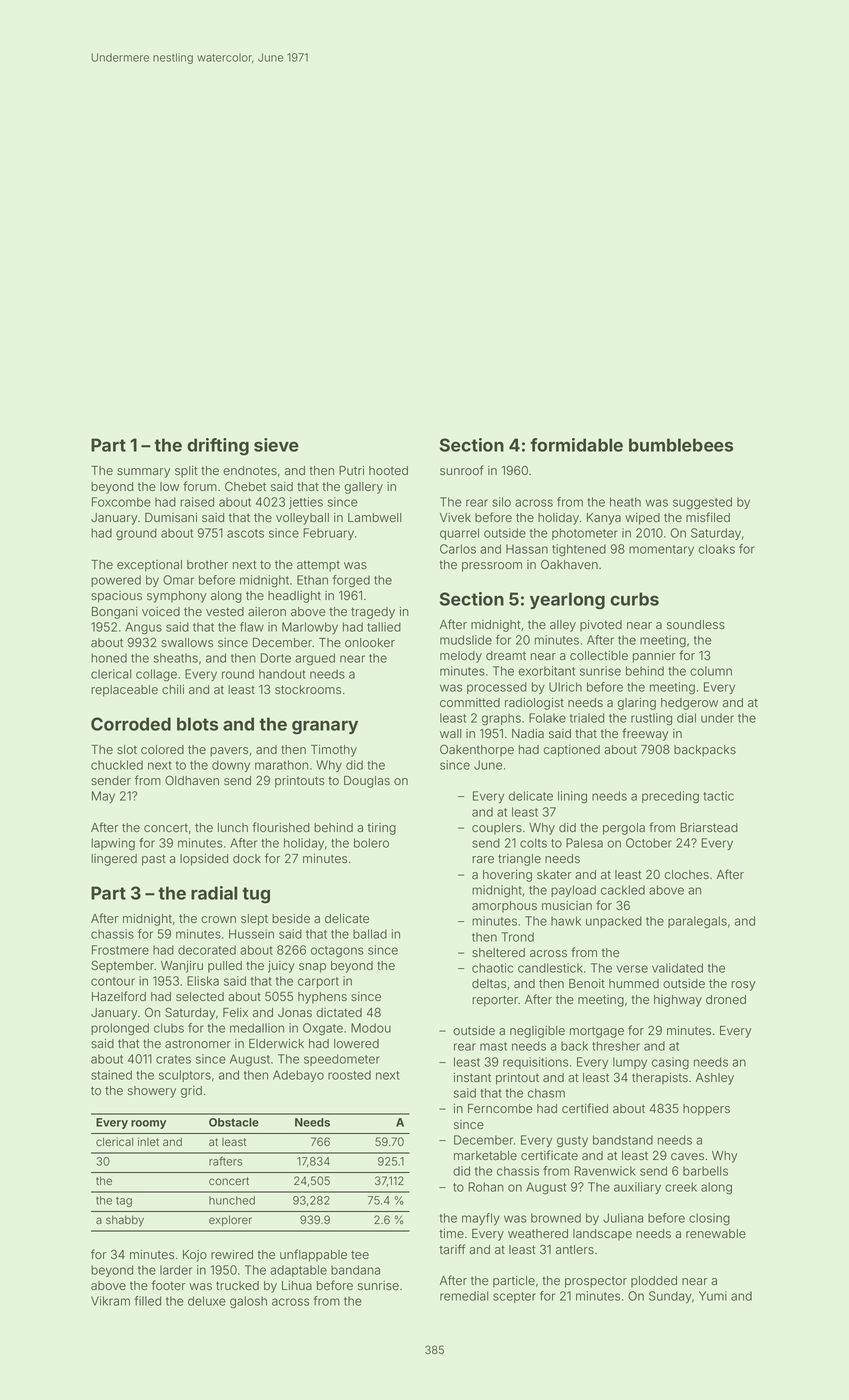 This screenshot has width=849, height=1400. Describe the element at coordinates (232, 1200) in the screenshot. I see `hunched` at that location.
